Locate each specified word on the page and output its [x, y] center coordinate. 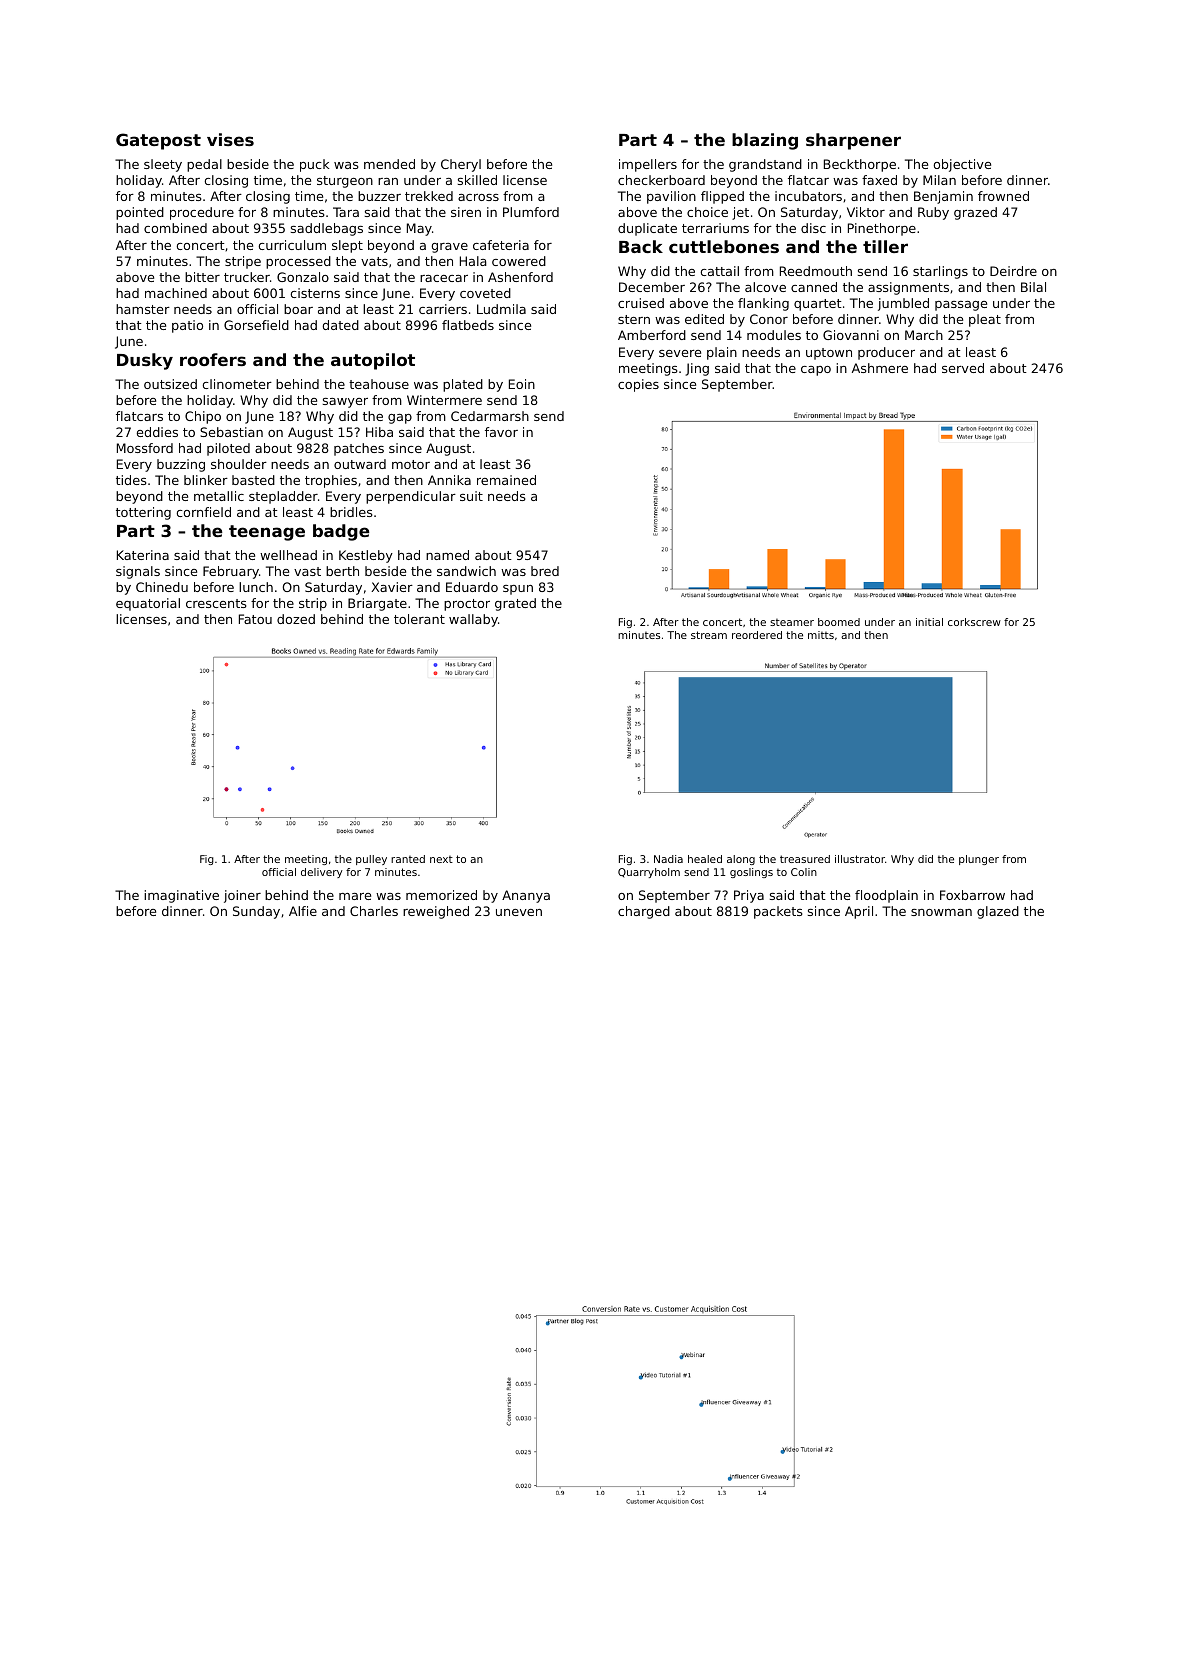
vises [230, 139]
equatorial [148, 604]
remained [506, 480]
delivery [321, 873]
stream [709, 635]
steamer [792, 622]
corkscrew [974, 622]
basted [253, 480]
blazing [765, 141]
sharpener [853, 141]
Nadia [668, 859]
